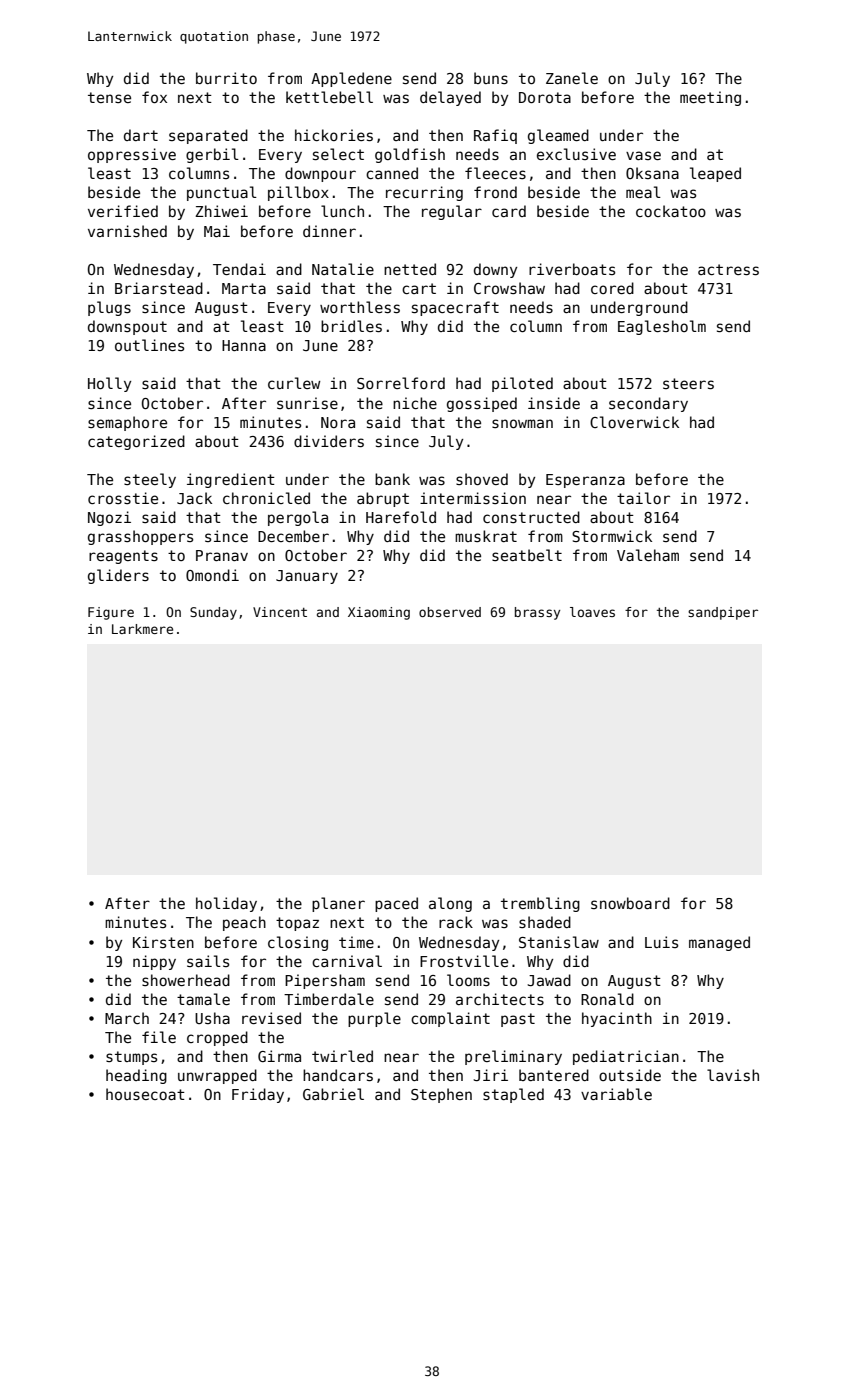  Describe the element at coordinates (338, 154) in the screenshot. I see `select` at that location.
